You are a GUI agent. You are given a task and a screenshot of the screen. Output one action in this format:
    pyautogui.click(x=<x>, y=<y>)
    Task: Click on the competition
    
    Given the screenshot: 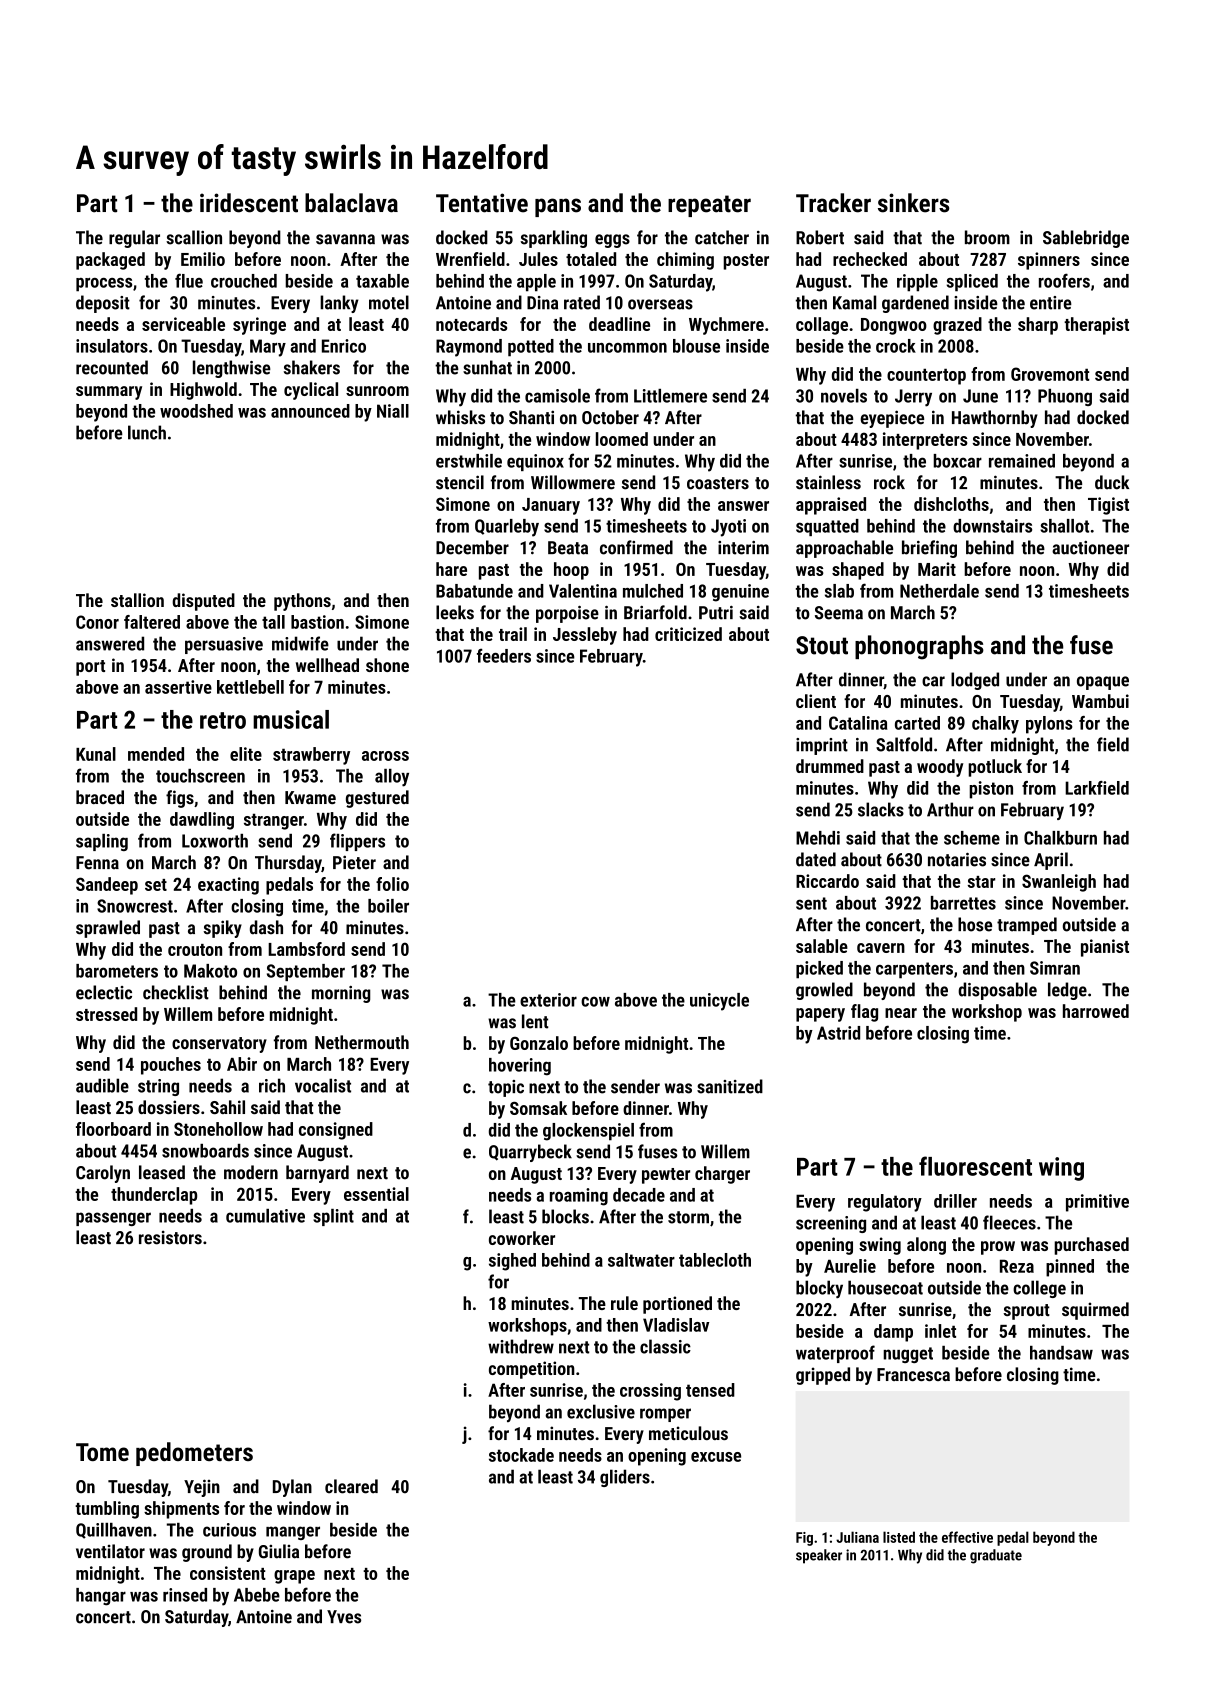 What is the action you would take?
    pyautogui.click(x=532, y=1370)
